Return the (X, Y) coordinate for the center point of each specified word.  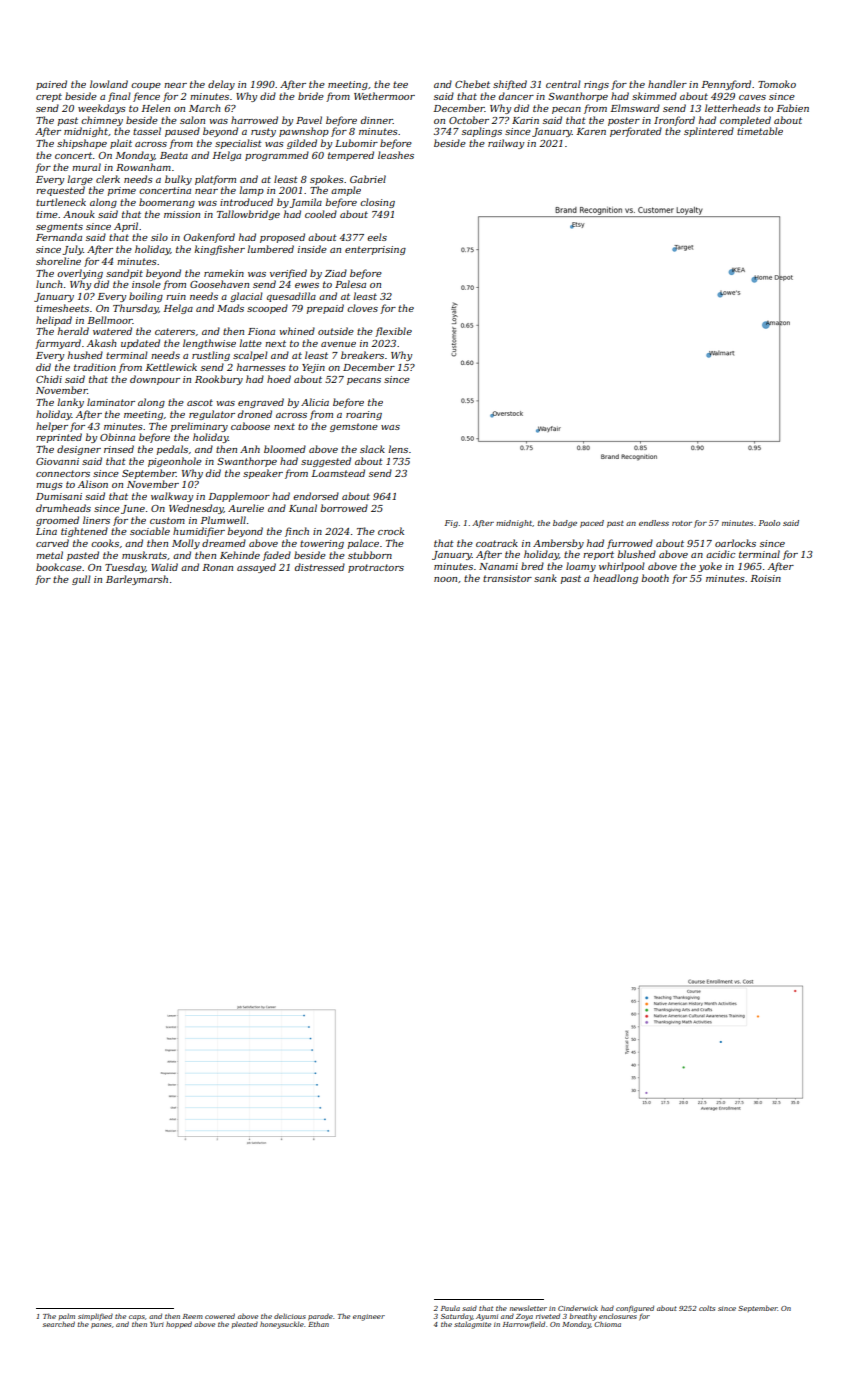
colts (707, 1308)
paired (51, 85)
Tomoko (777, 84)
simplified (95, 1317)
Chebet (472, 84)
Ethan (318, 1324)
